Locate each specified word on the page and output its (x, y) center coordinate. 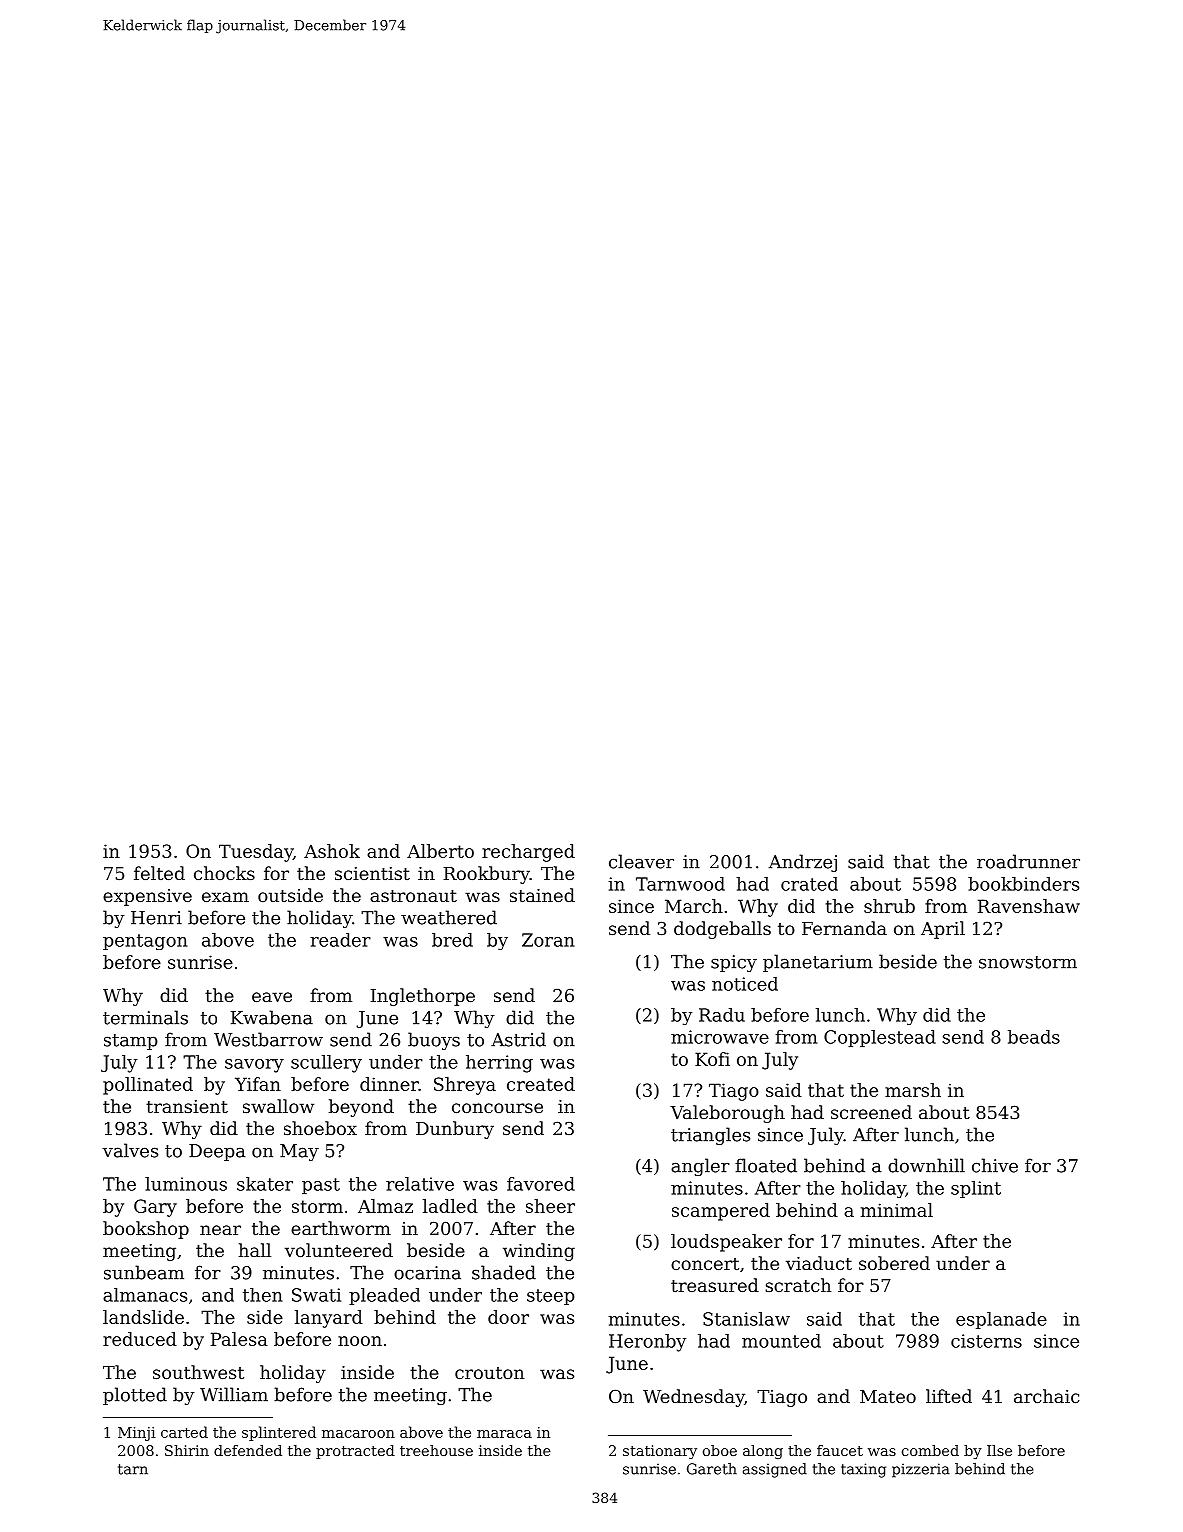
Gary (155, 1208)
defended (248, 1450)
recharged (528, 853)
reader (340, 940)
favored (541, 1184)
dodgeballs (722, 930)
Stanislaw (746, 1319)
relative (420, 1184)
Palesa (239, 1339)
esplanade (1001, 1320)
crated (809, 884)
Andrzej (803, 863)
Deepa (217, 1152)
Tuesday (256, 853)
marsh (913, 1090)
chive (995, 1165)
